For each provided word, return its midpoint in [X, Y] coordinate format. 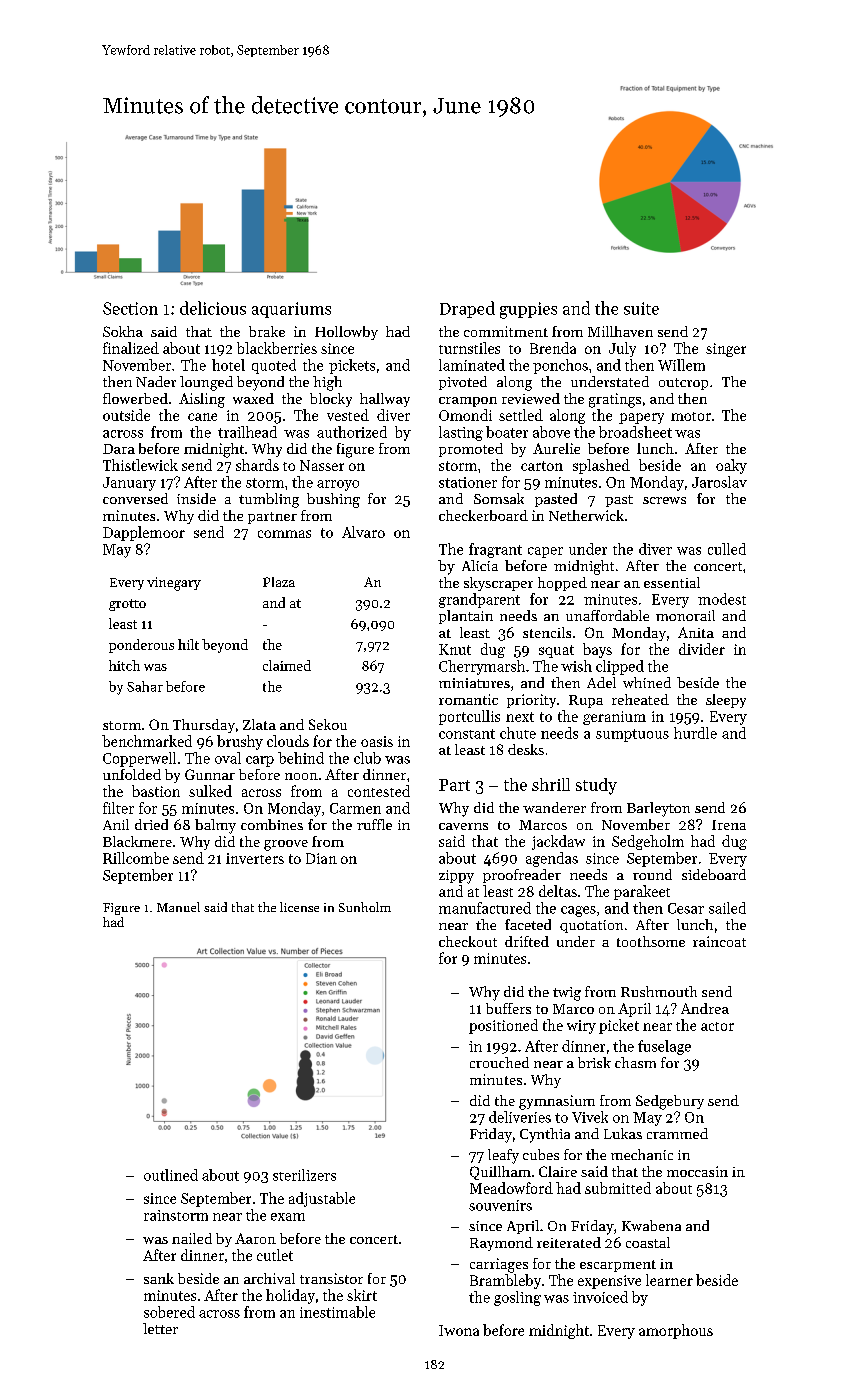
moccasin [697, 1171]
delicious [213, 308]
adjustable [322, 1199]
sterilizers [304, 1175]
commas [284, 534]
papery [641, 418]
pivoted [463, 383]
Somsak [499, 498]
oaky [731, 466]
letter [160, 1328]
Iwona [459, 1330]
